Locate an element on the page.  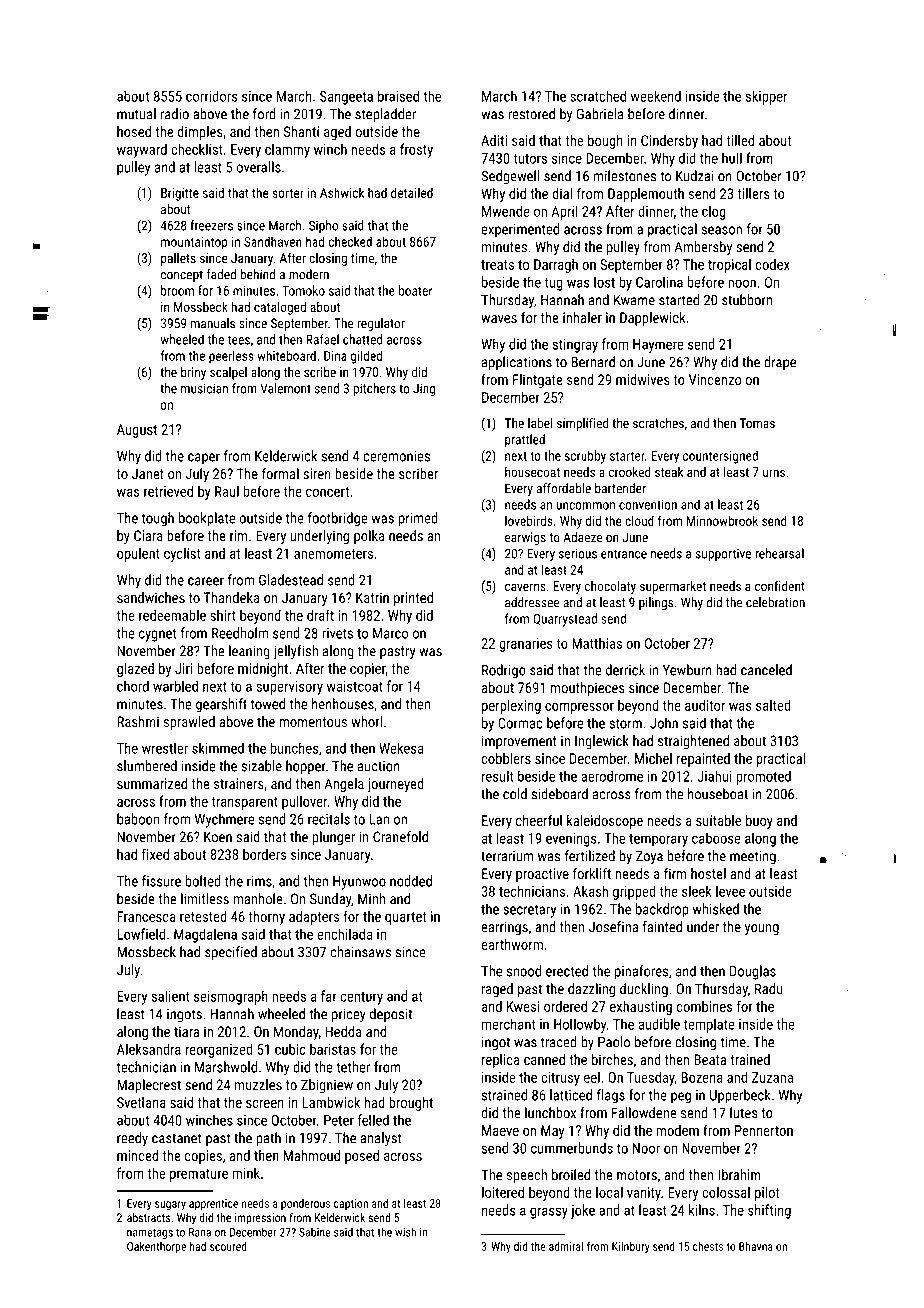
Sandhaven is located at coordinates (273, 241).
